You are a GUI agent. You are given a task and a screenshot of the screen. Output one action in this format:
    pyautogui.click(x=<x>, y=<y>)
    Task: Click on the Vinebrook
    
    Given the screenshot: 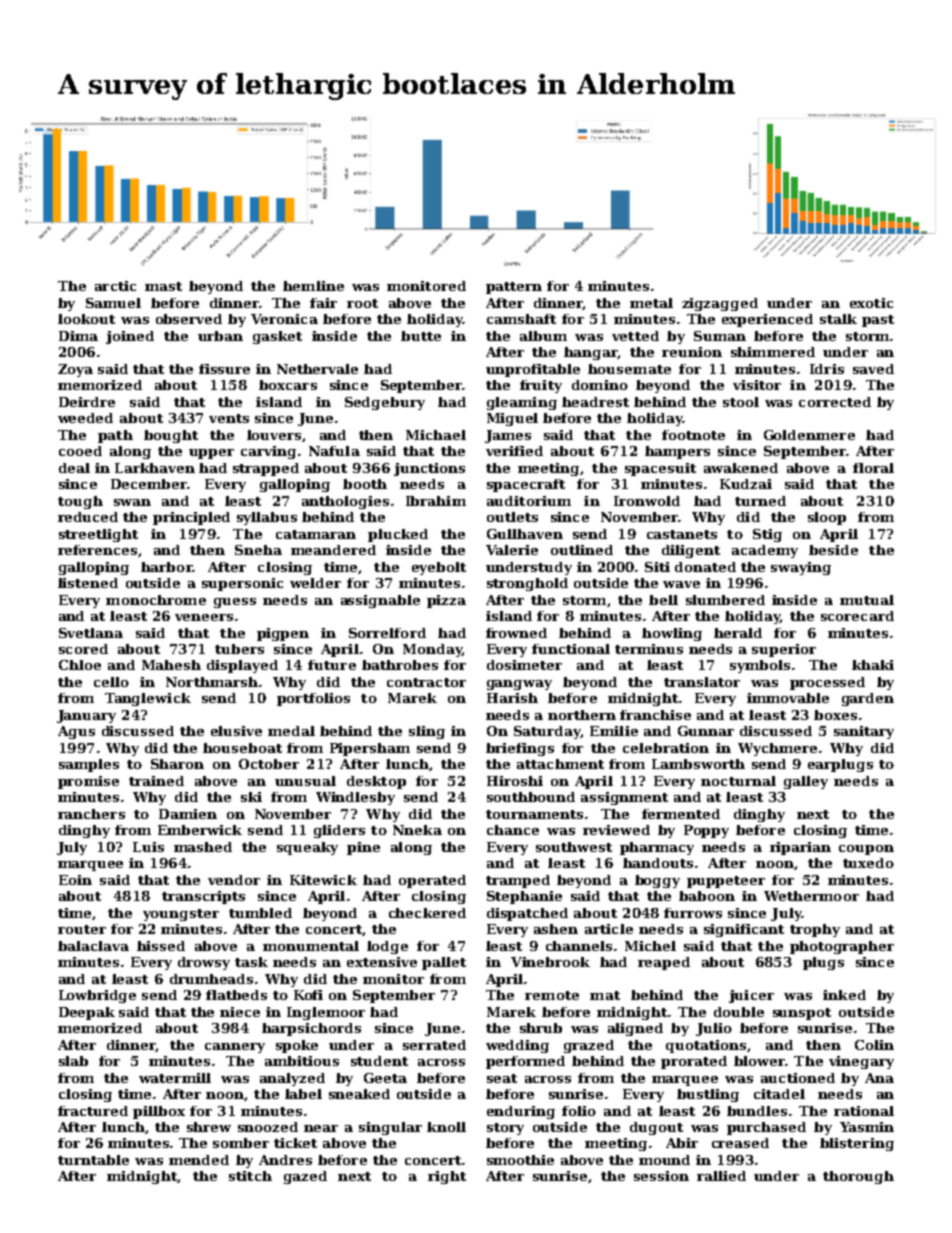 What is the action you would take?
    pyautogui.click(x=550, y=962)
